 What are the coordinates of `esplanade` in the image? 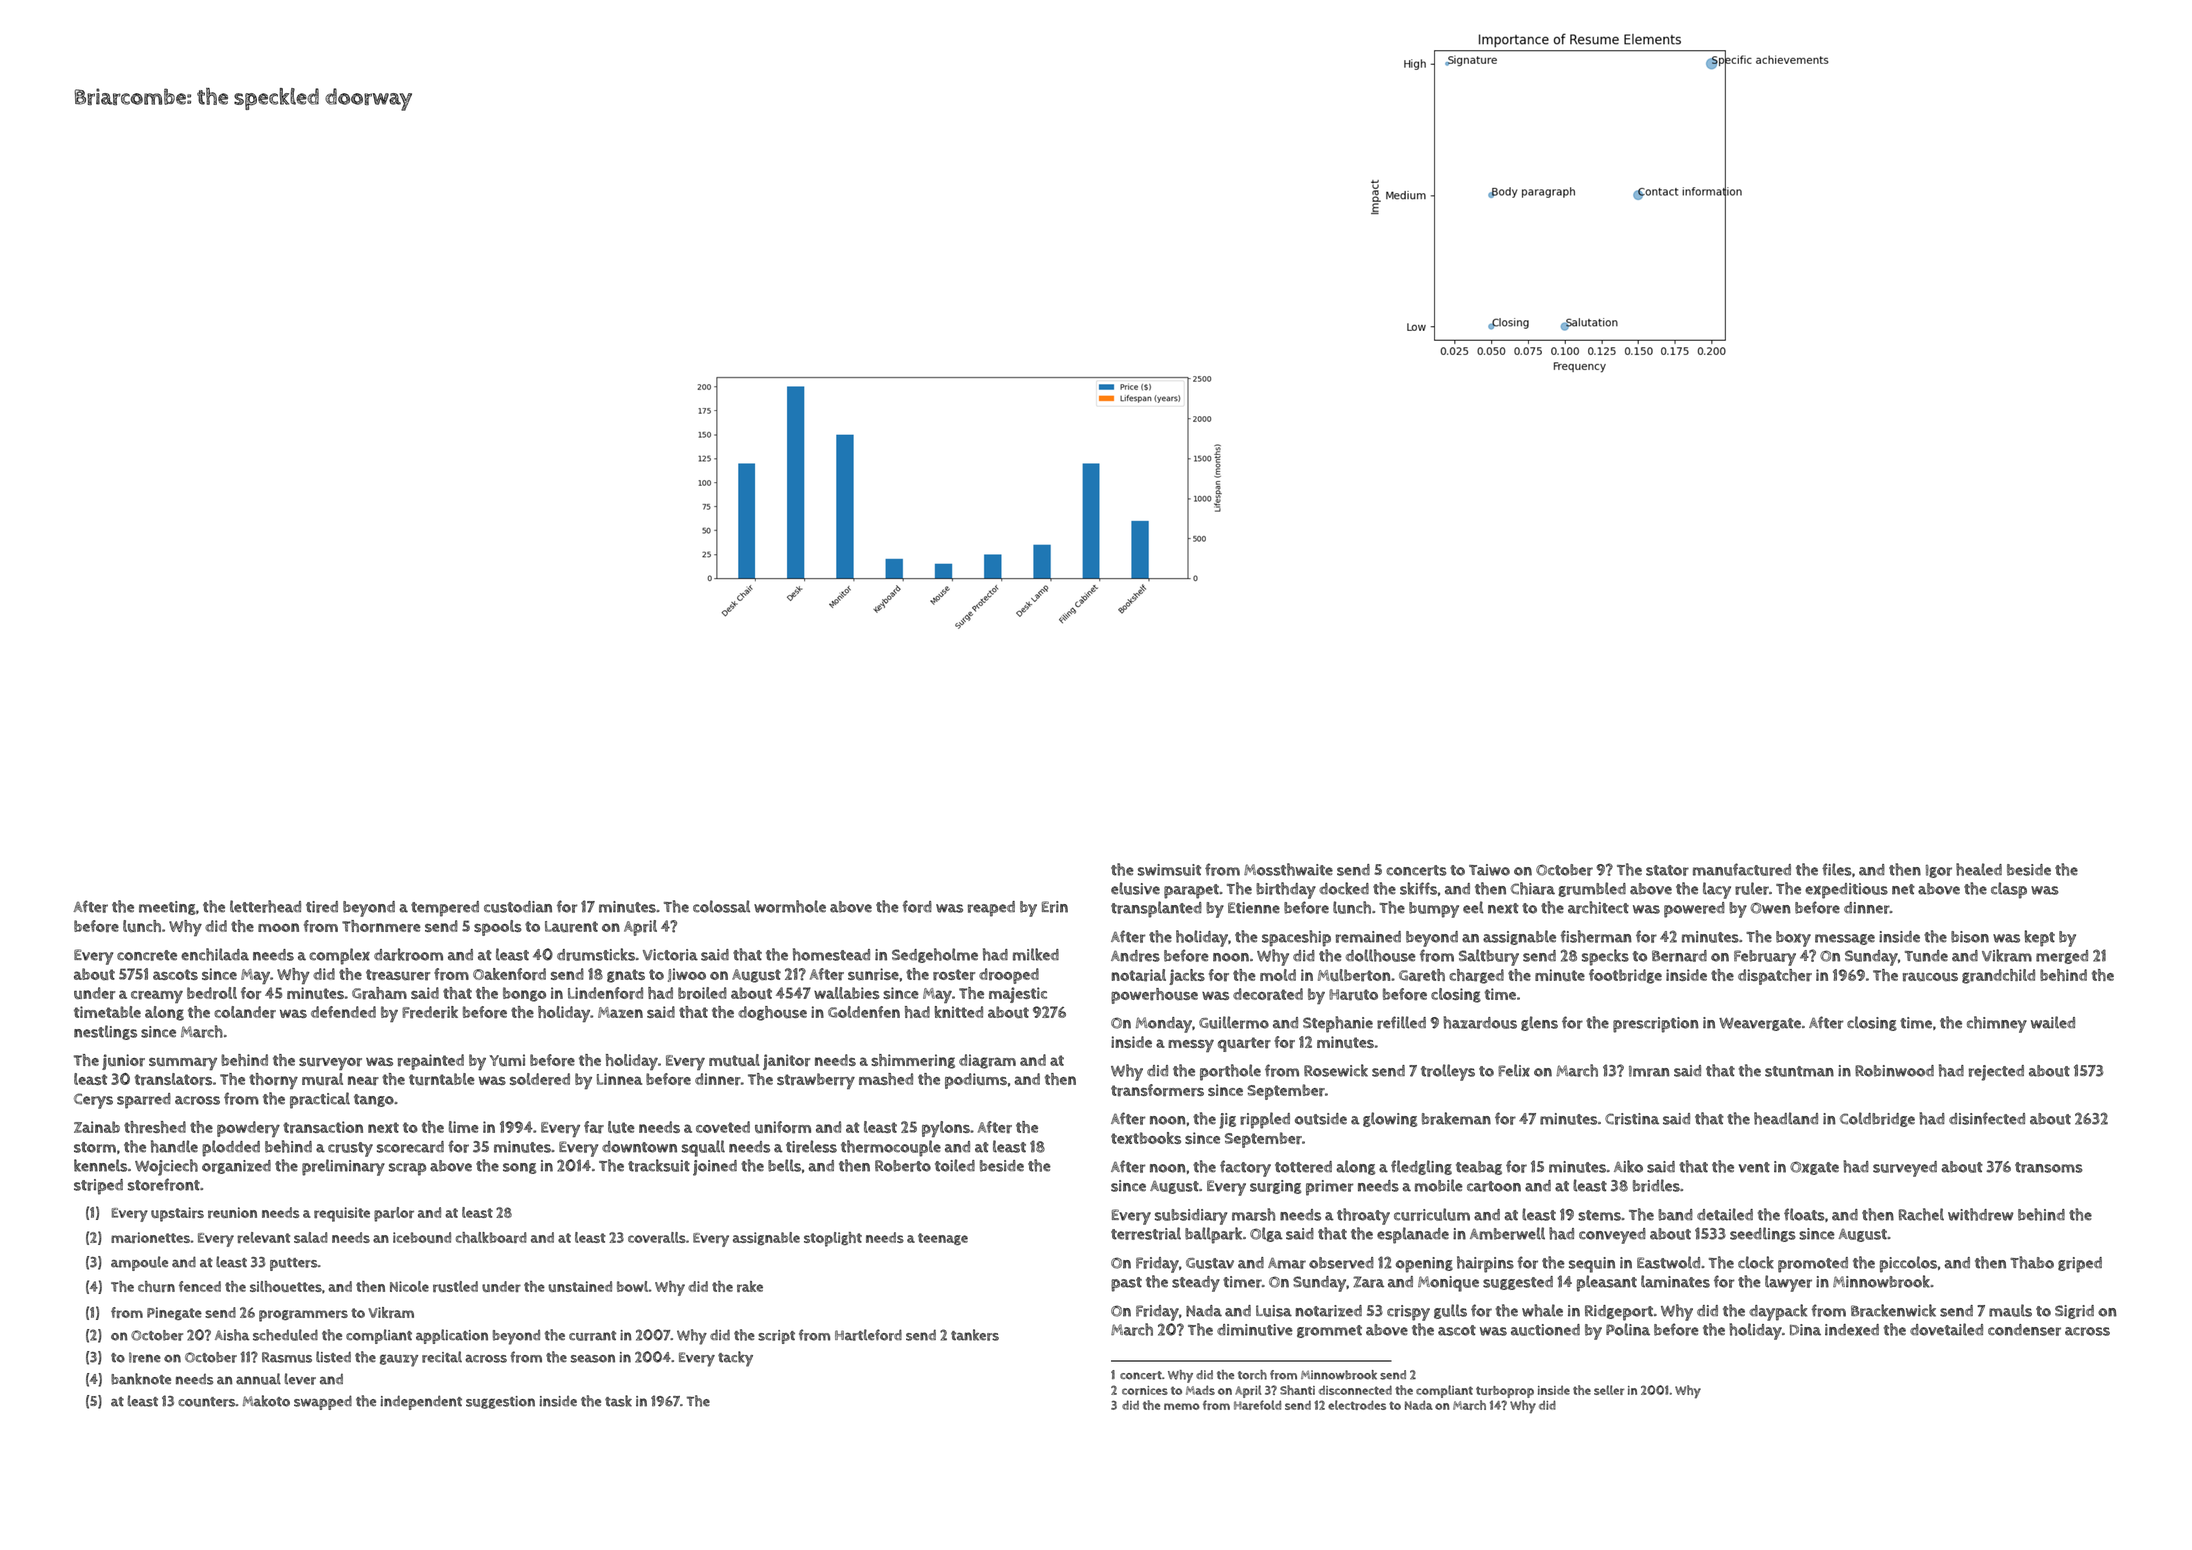 It's located at (1413, 1235).
